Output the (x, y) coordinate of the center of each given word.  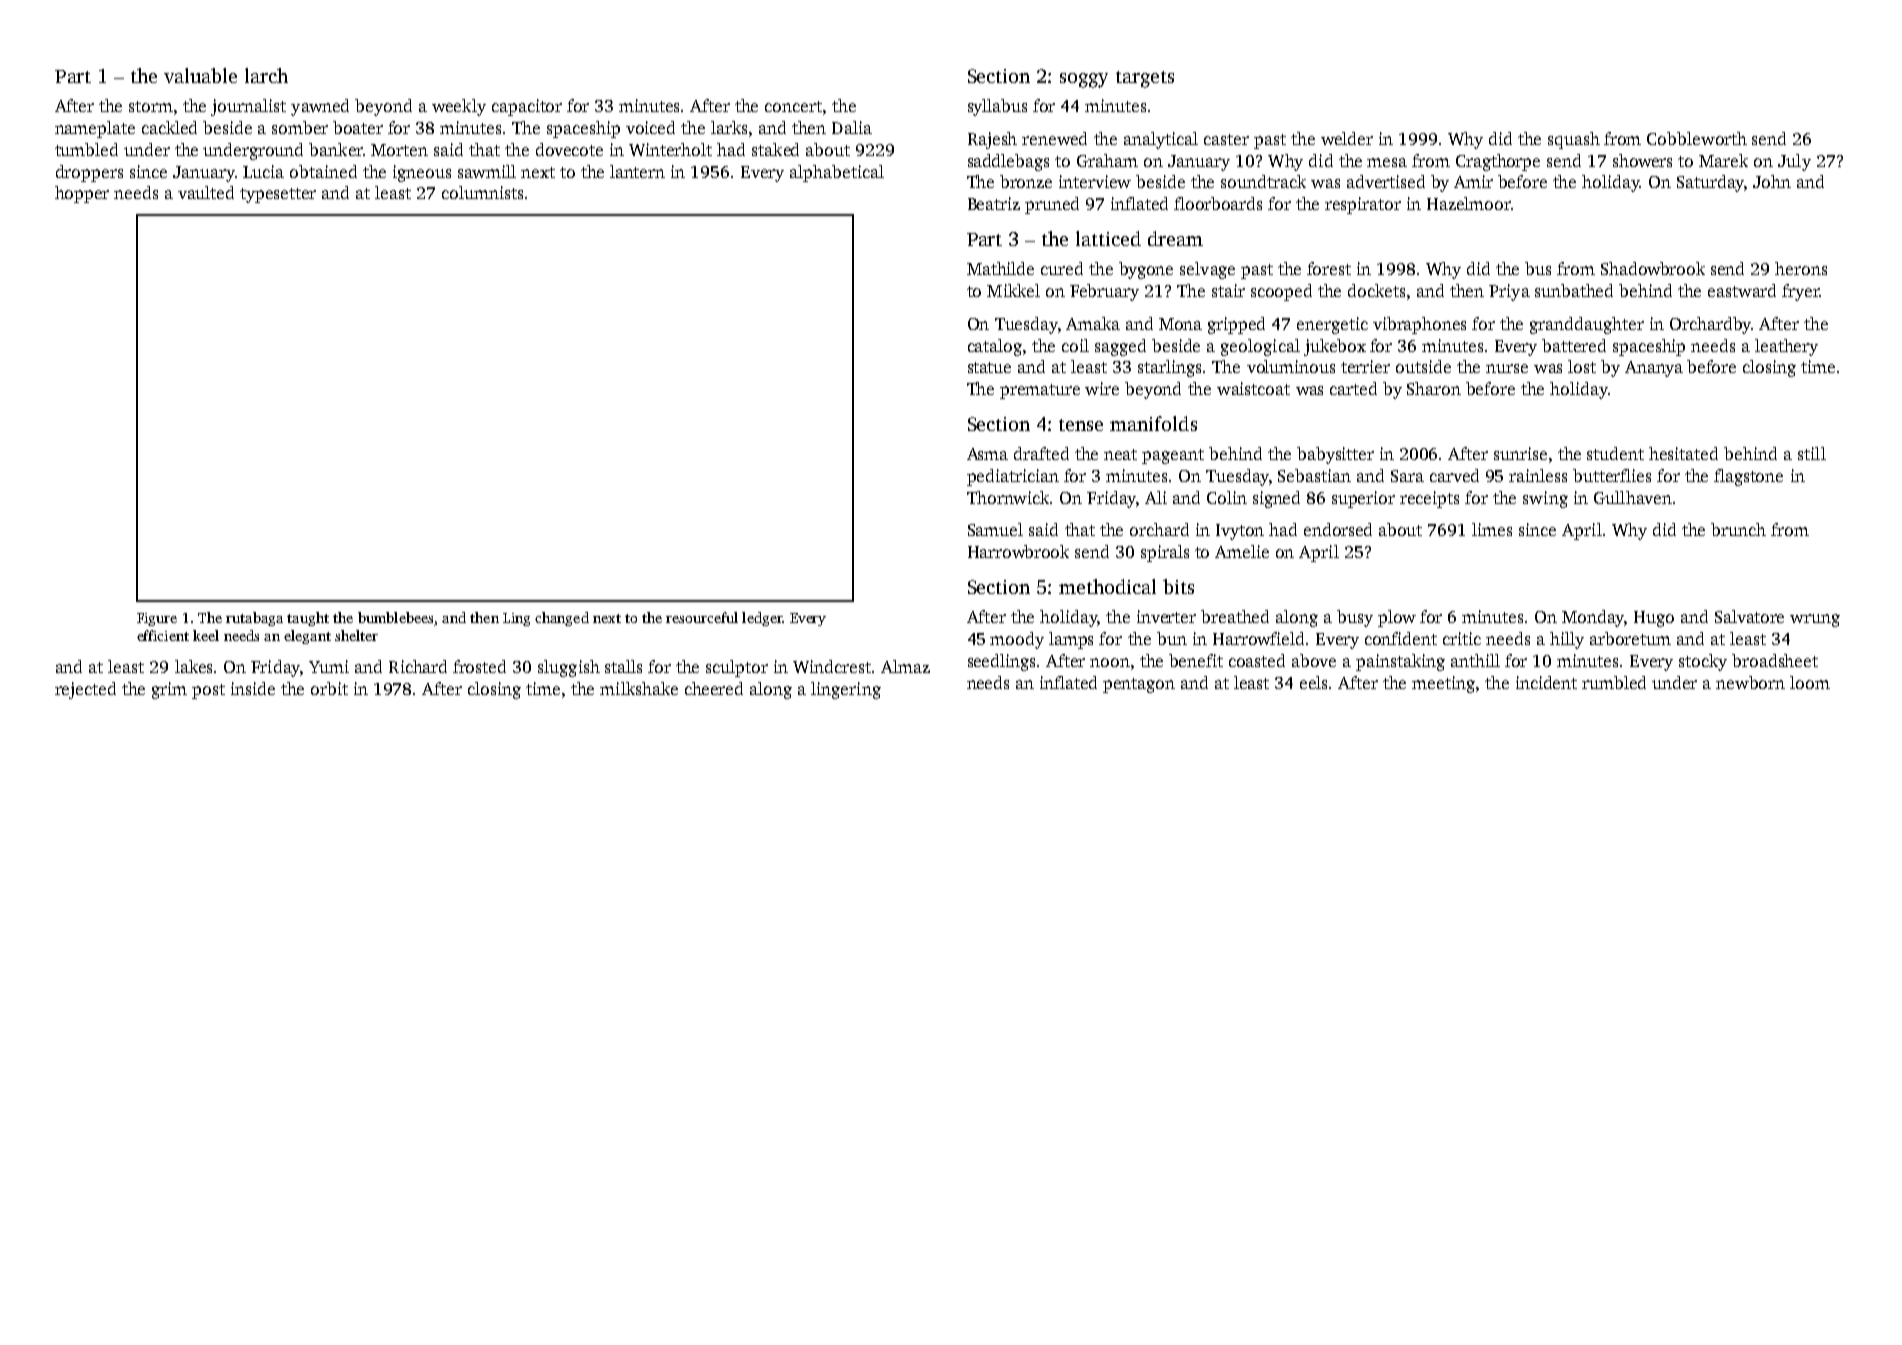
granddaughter (1587, 325)
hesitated (1683, 453)
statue (989, 367)
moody (1017, 640)
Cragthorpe (1498, 162)
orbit (329, 688)
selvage (1207, 270)
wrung (1815, 620)
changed (562, 619)
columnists (482, 192)
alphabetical (837, 173)
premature (1040, 391)
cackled (169, 127)
